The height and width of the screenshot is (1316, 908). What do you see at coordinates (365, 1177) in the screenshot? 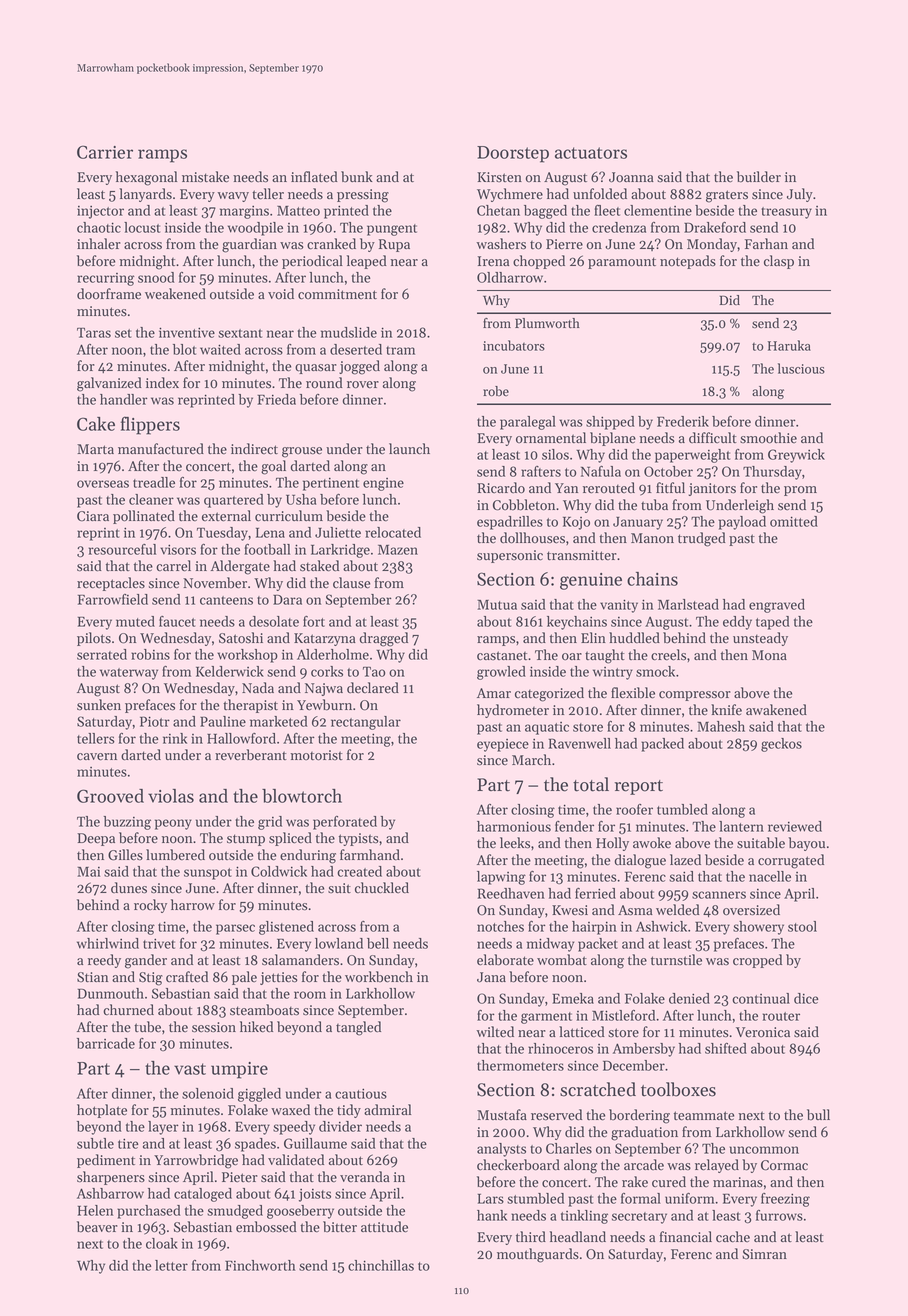
I see `veranda` at bounding box center [365, 1177].
